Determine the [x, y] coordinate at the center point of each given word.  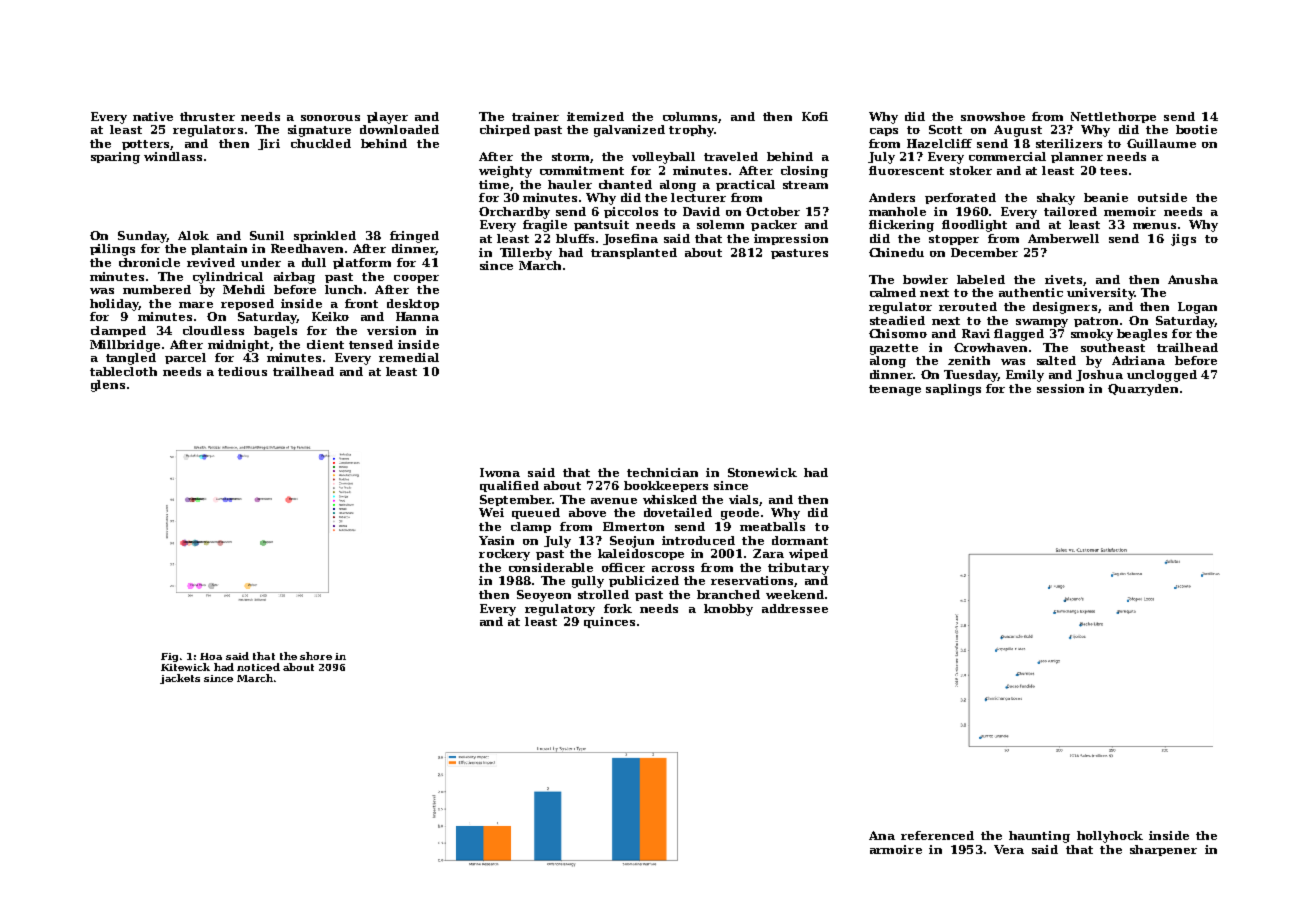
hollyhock [1110, 837]
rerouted [968, 306]
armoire [896, 849]
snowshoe [993, 116]
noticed [258, 667]
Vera [1009, 849]
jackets [180, 679]
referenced [937, 835]
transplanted [634, 253]
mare [196, 305]
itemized [595, 116]
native [153, 116]
